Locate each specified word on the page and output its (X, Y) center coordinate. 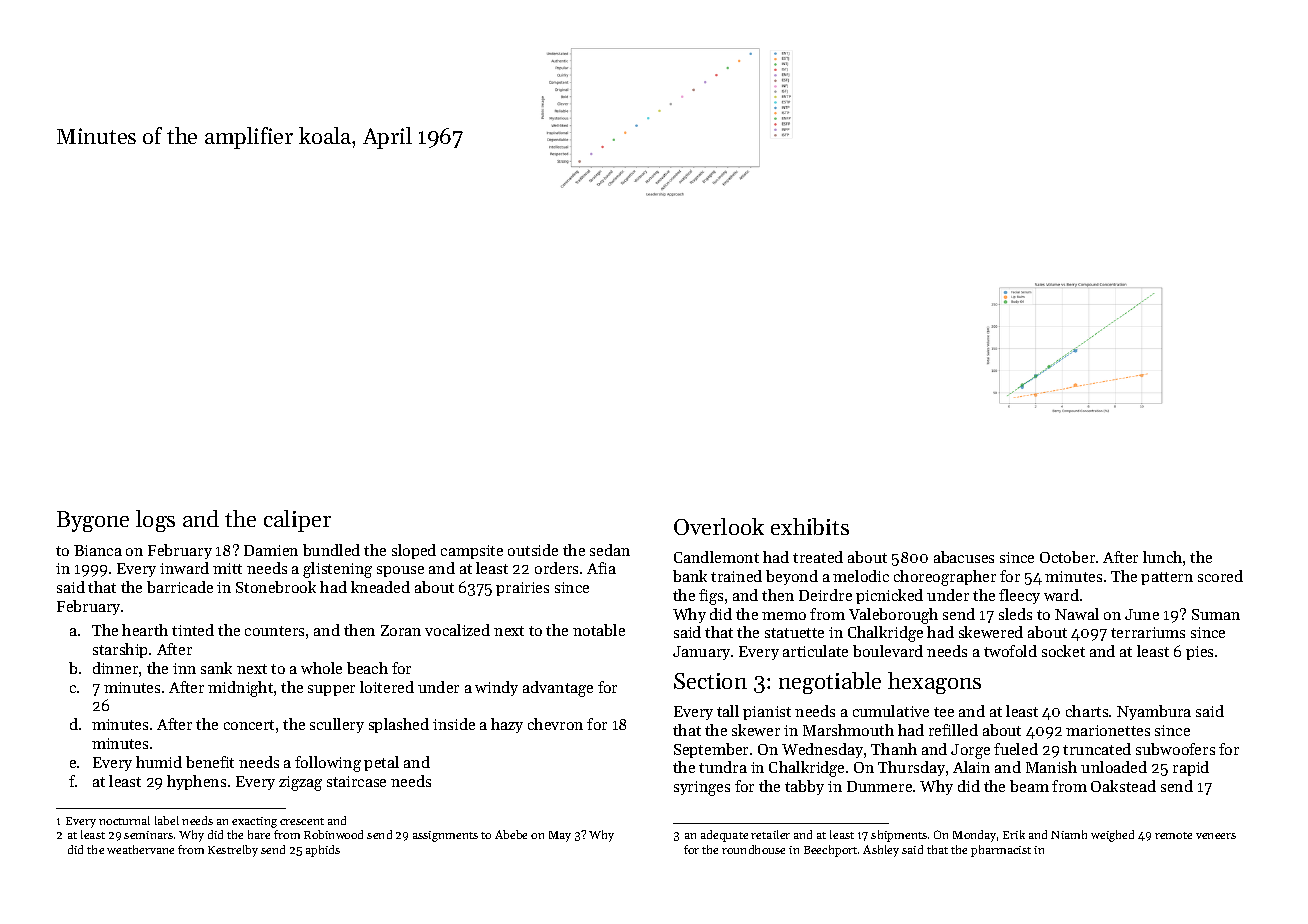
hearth (145, 630)
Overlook (719, 526)
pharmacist (1001, 851)
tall (728, 711)
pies (1199, 653)
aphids (323, 851)
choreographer (945, 578)
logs (155, 521)
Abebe (511, 834)
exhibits (810, 526)
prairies (522, 589)
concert (249, 725)
